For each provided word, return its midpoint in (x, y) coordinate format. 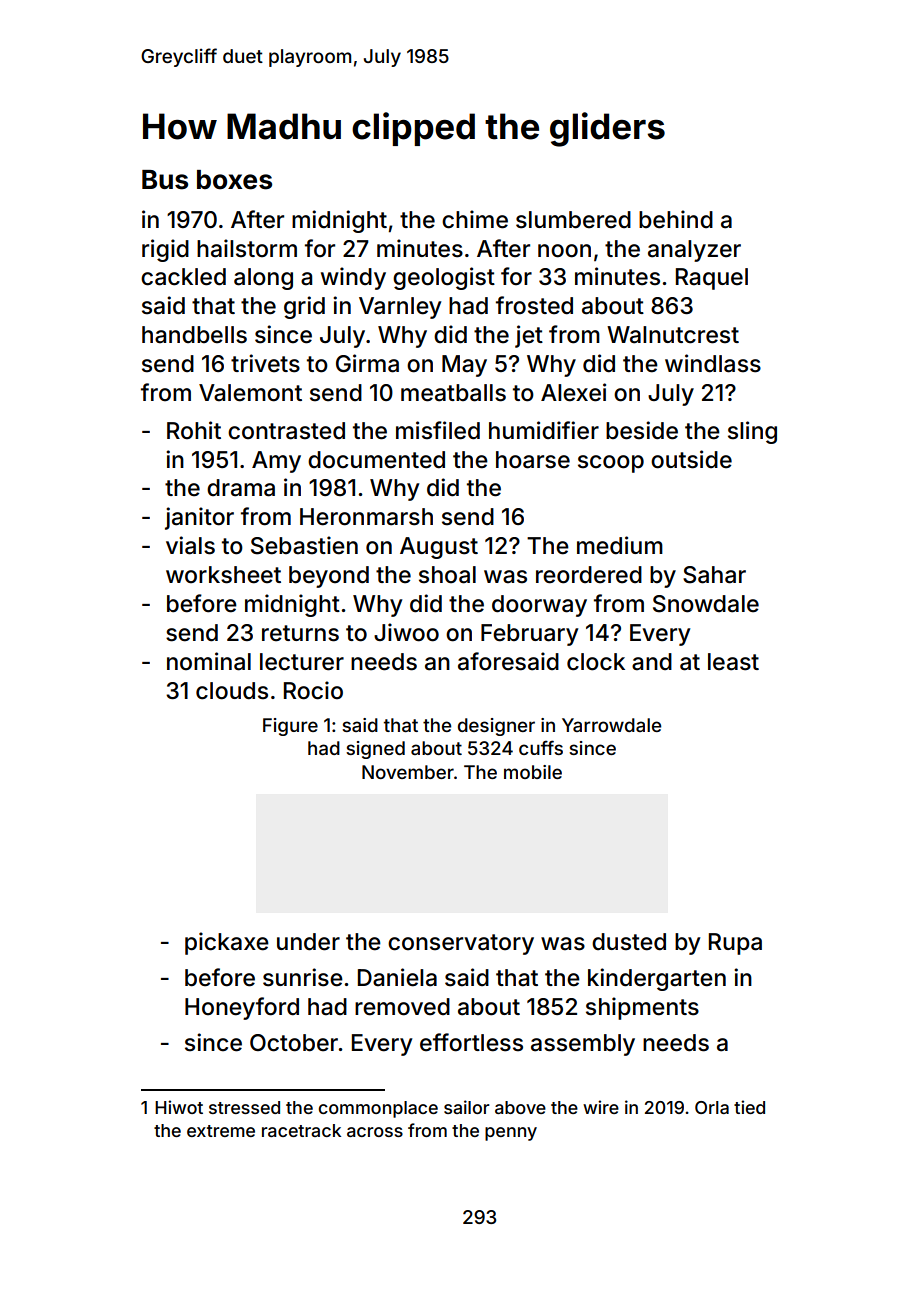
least (733, 662)
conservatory (461, 944)
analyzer (694, 251)
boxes (234, 180)
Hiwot (179, 1107)
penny (511, 1134)
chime (475, 219)
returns (300, 633)
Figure (290, 727)
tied (749, 1107)
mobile (533, 772)
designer (496, 727)
